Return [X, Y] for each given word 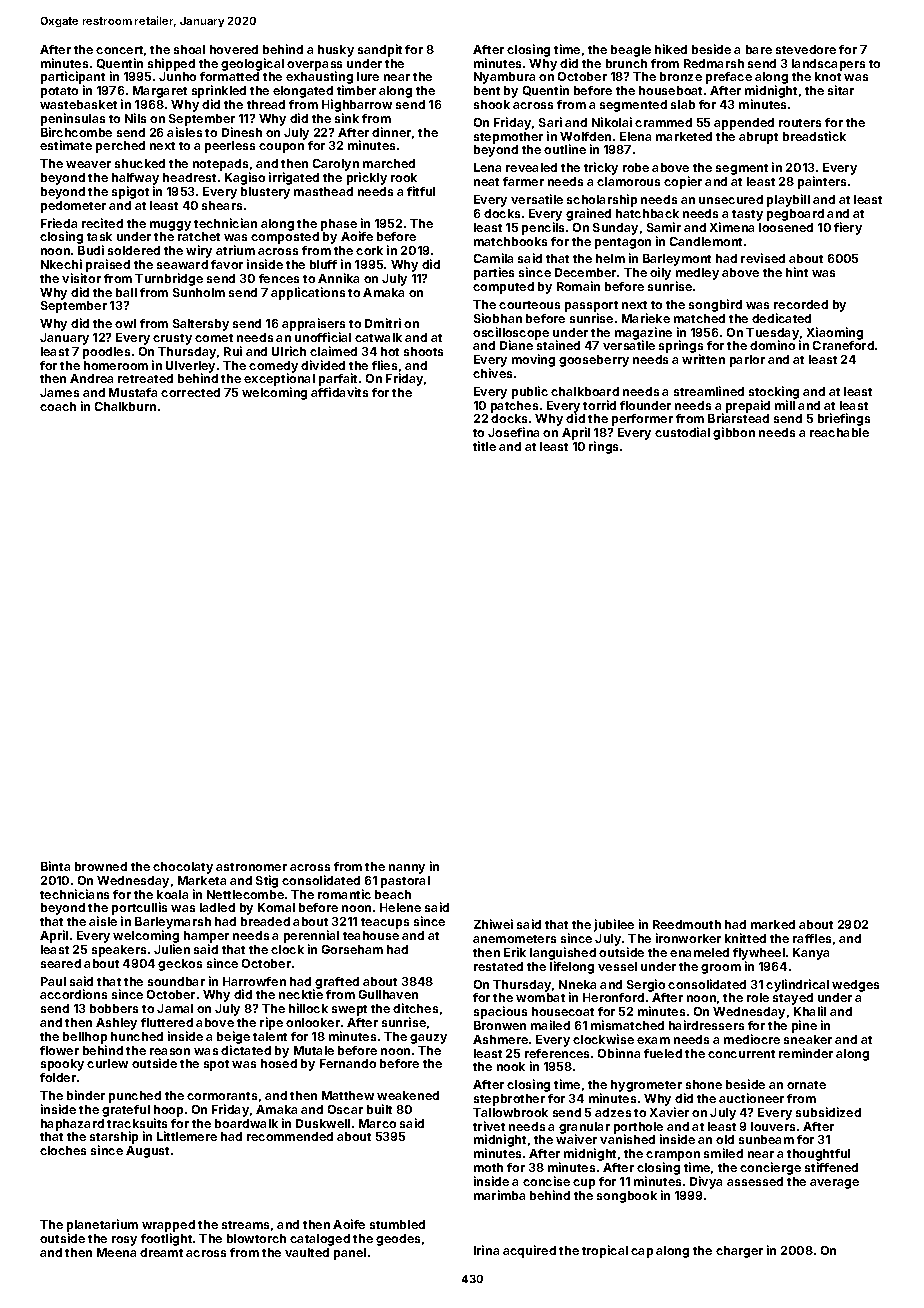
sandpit [380, 50]
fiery [848, 228]
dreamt [161, 1252]
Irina [486, 1250]
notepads [220, 165]
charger [739, 1252]
